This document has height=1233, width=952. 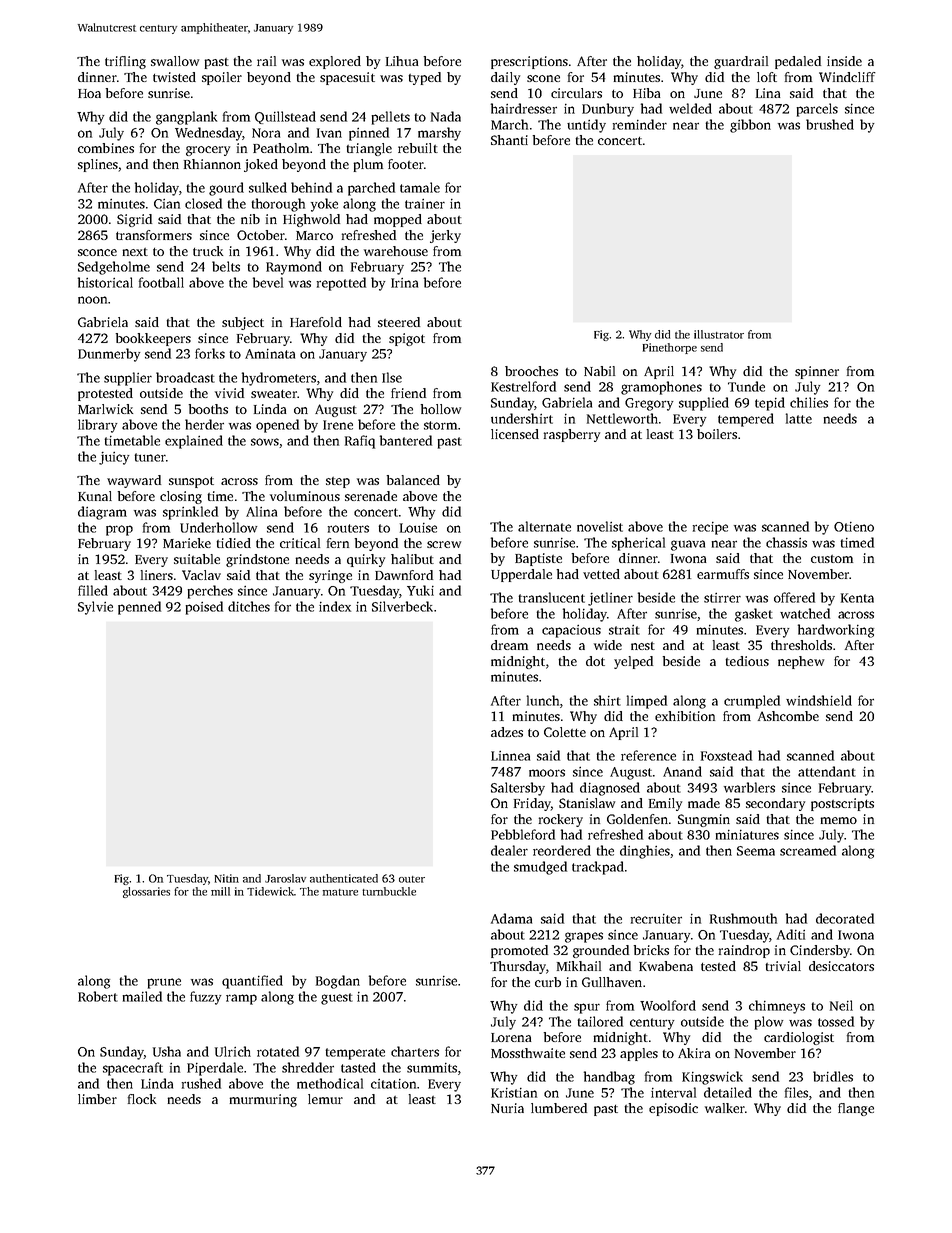 I want to click on sconce, so click(x=97, y=252).
